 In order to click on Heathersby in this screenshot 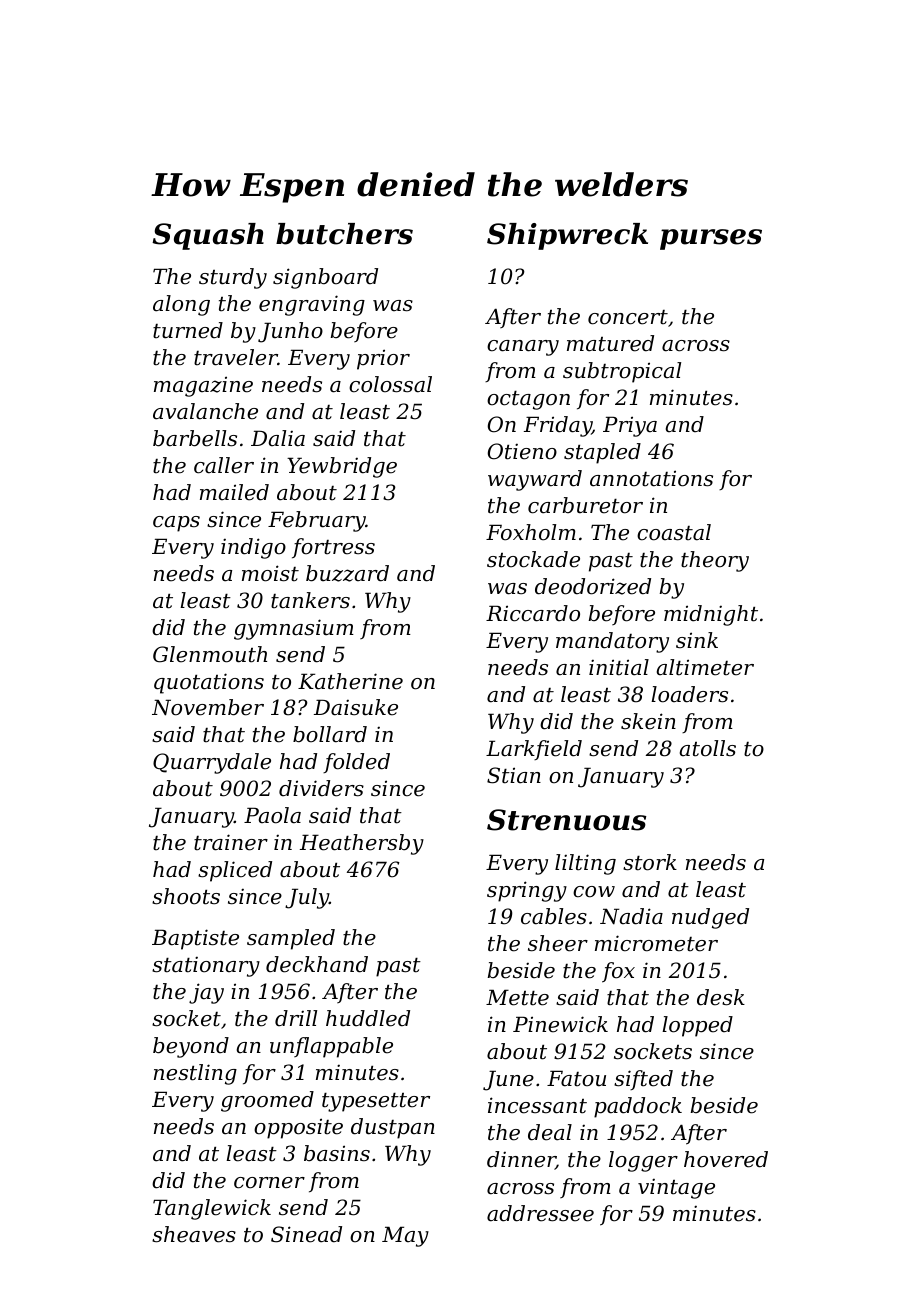, I will do `click(362, 844)`.
